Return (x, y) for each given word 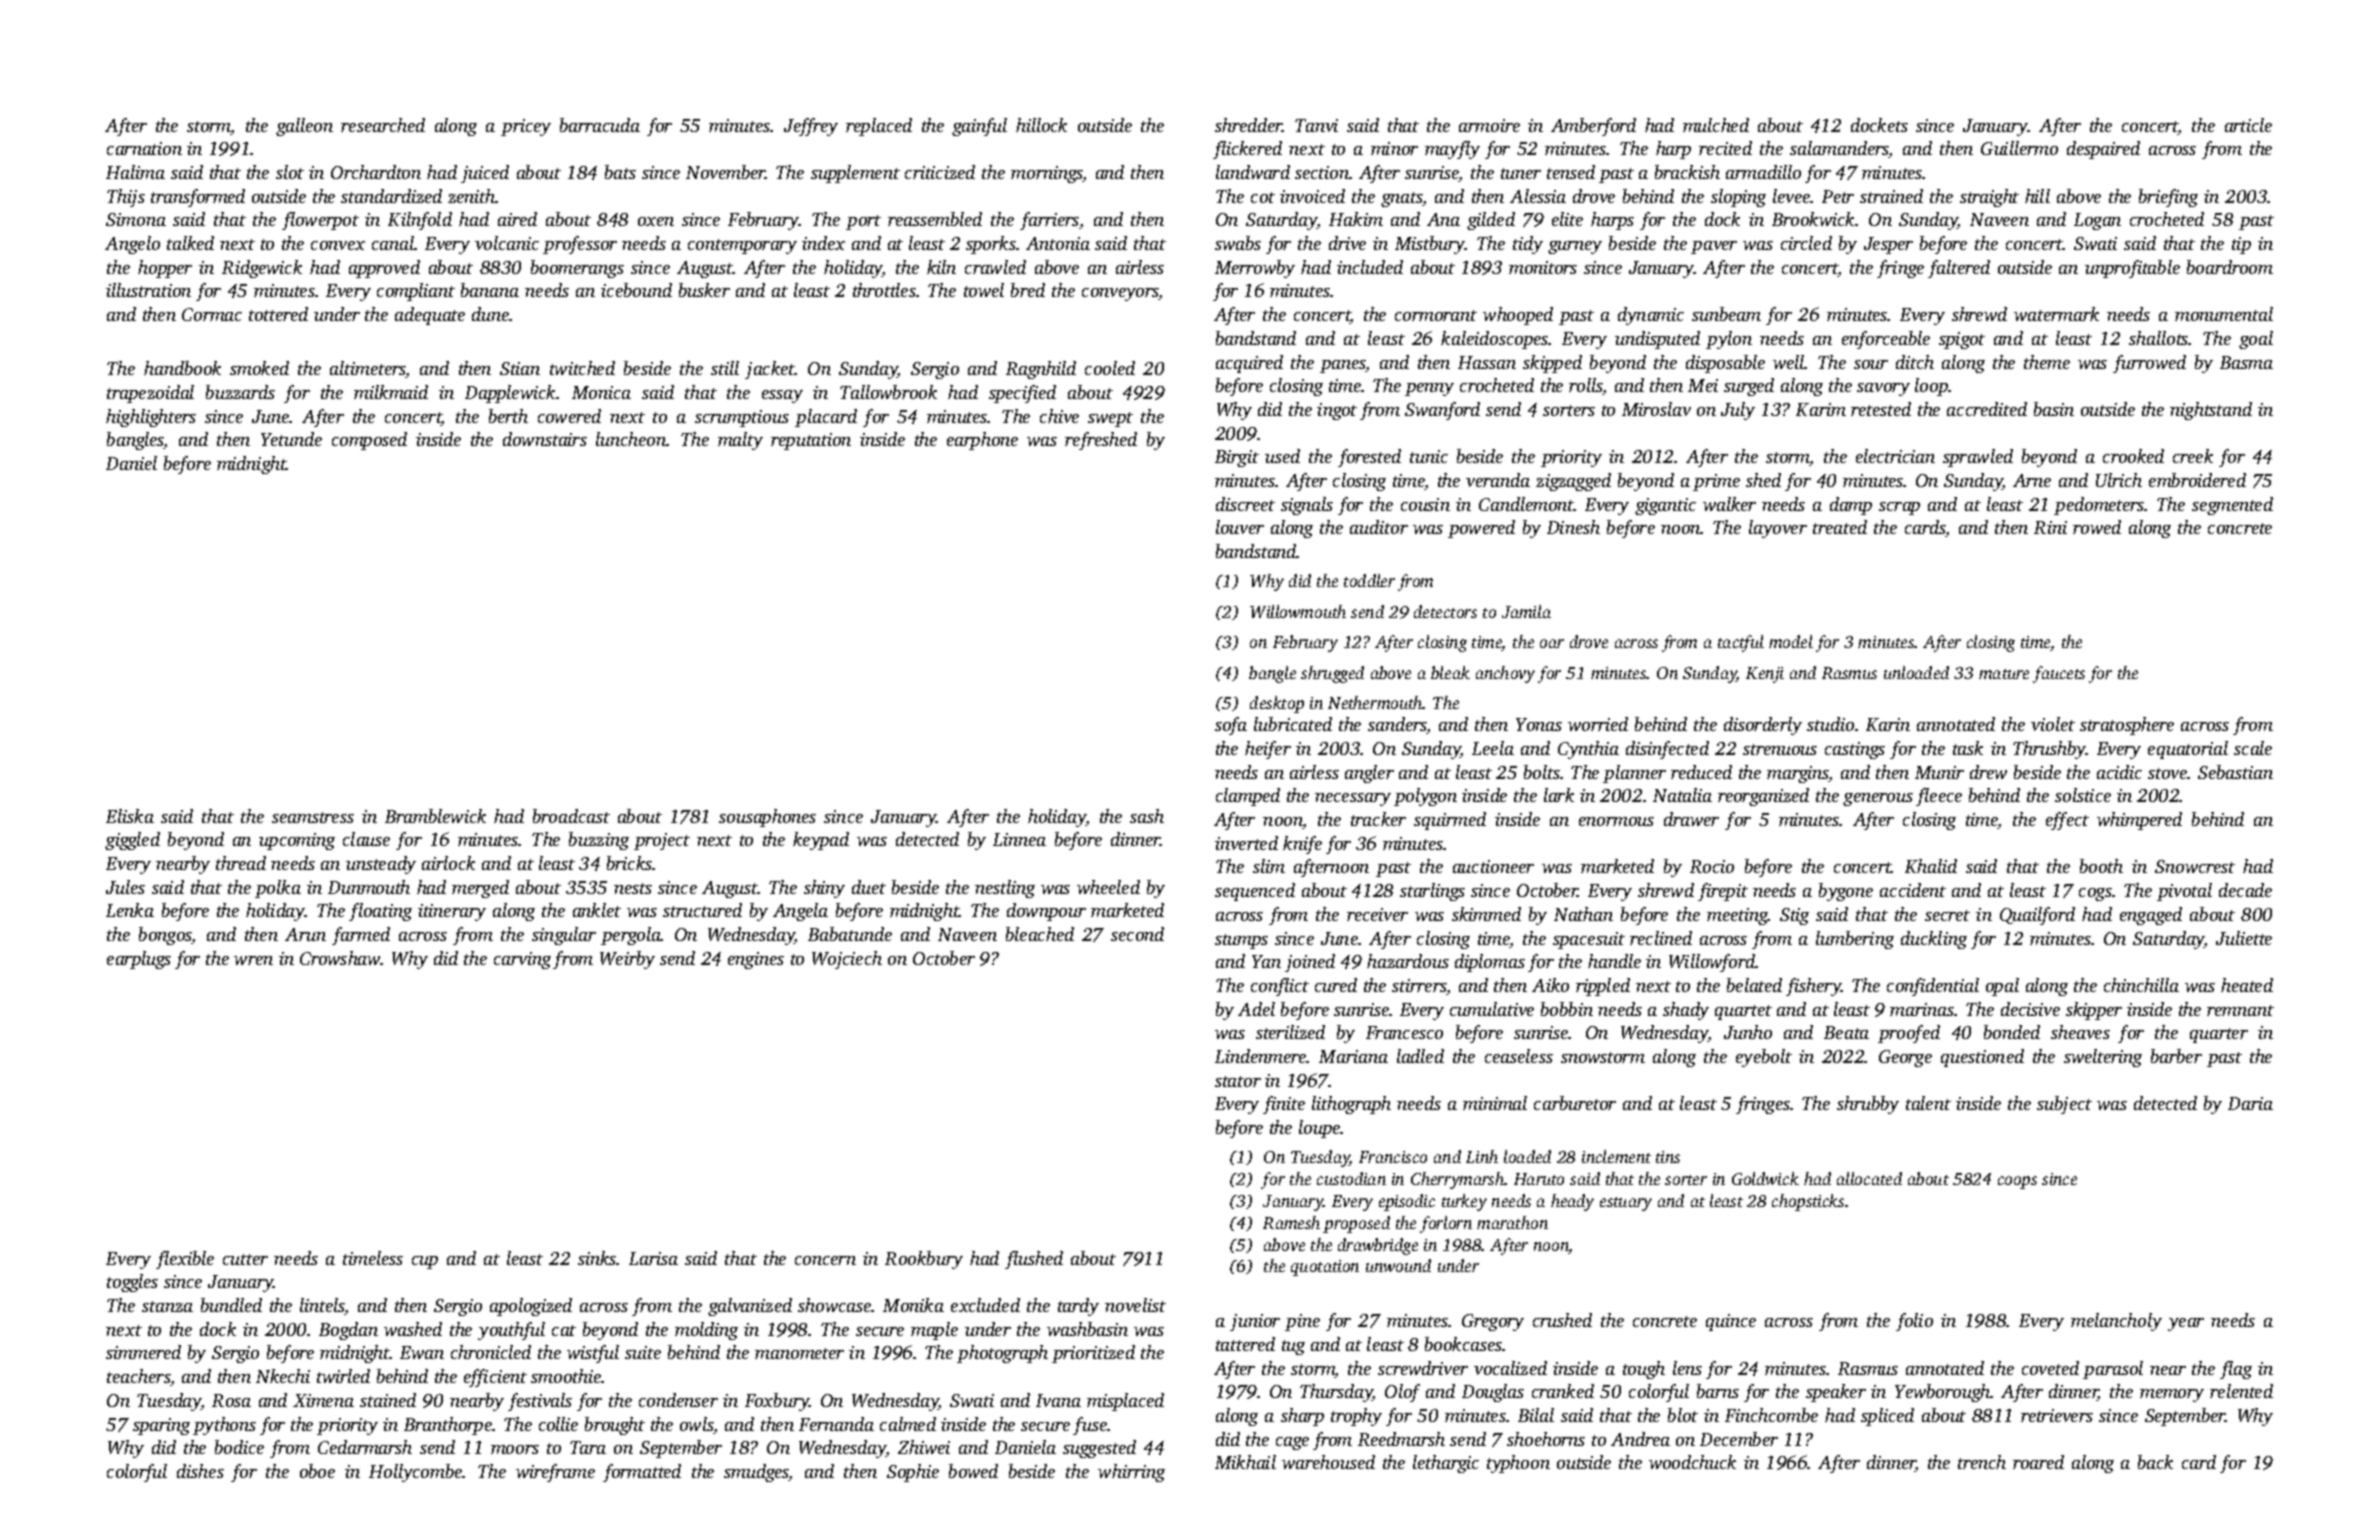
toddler (1369, 580)
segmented (2232, 506)
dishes (200, 1471)
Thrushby (2049, 750)
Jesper (1888, 245)
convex (338, 245)
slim (1269, 866)
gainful (979, 127)
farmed (361, 936)
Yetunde (291, 439)
